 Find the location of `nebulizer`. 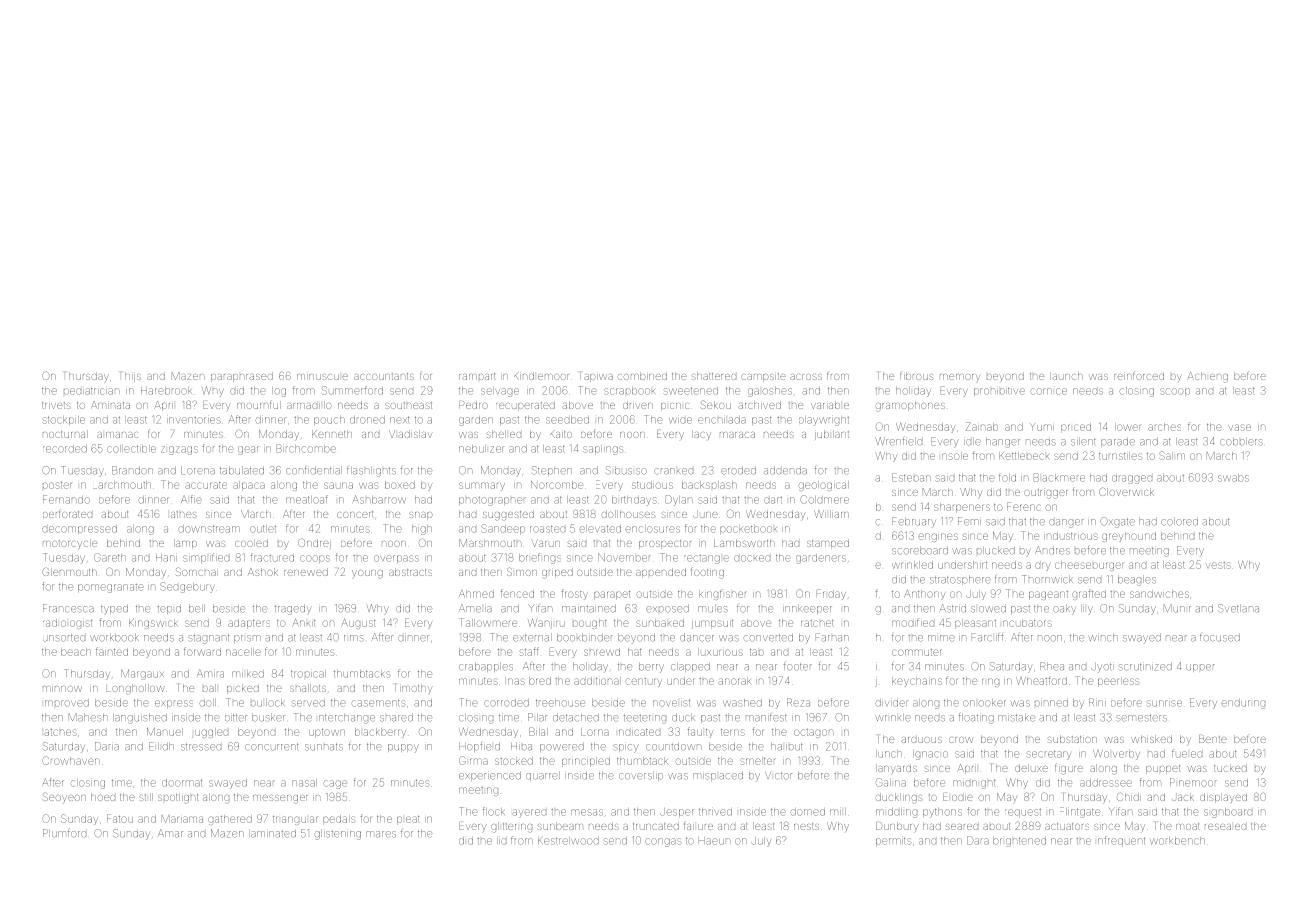

nebulizer is located at coordinates (481, 449).
